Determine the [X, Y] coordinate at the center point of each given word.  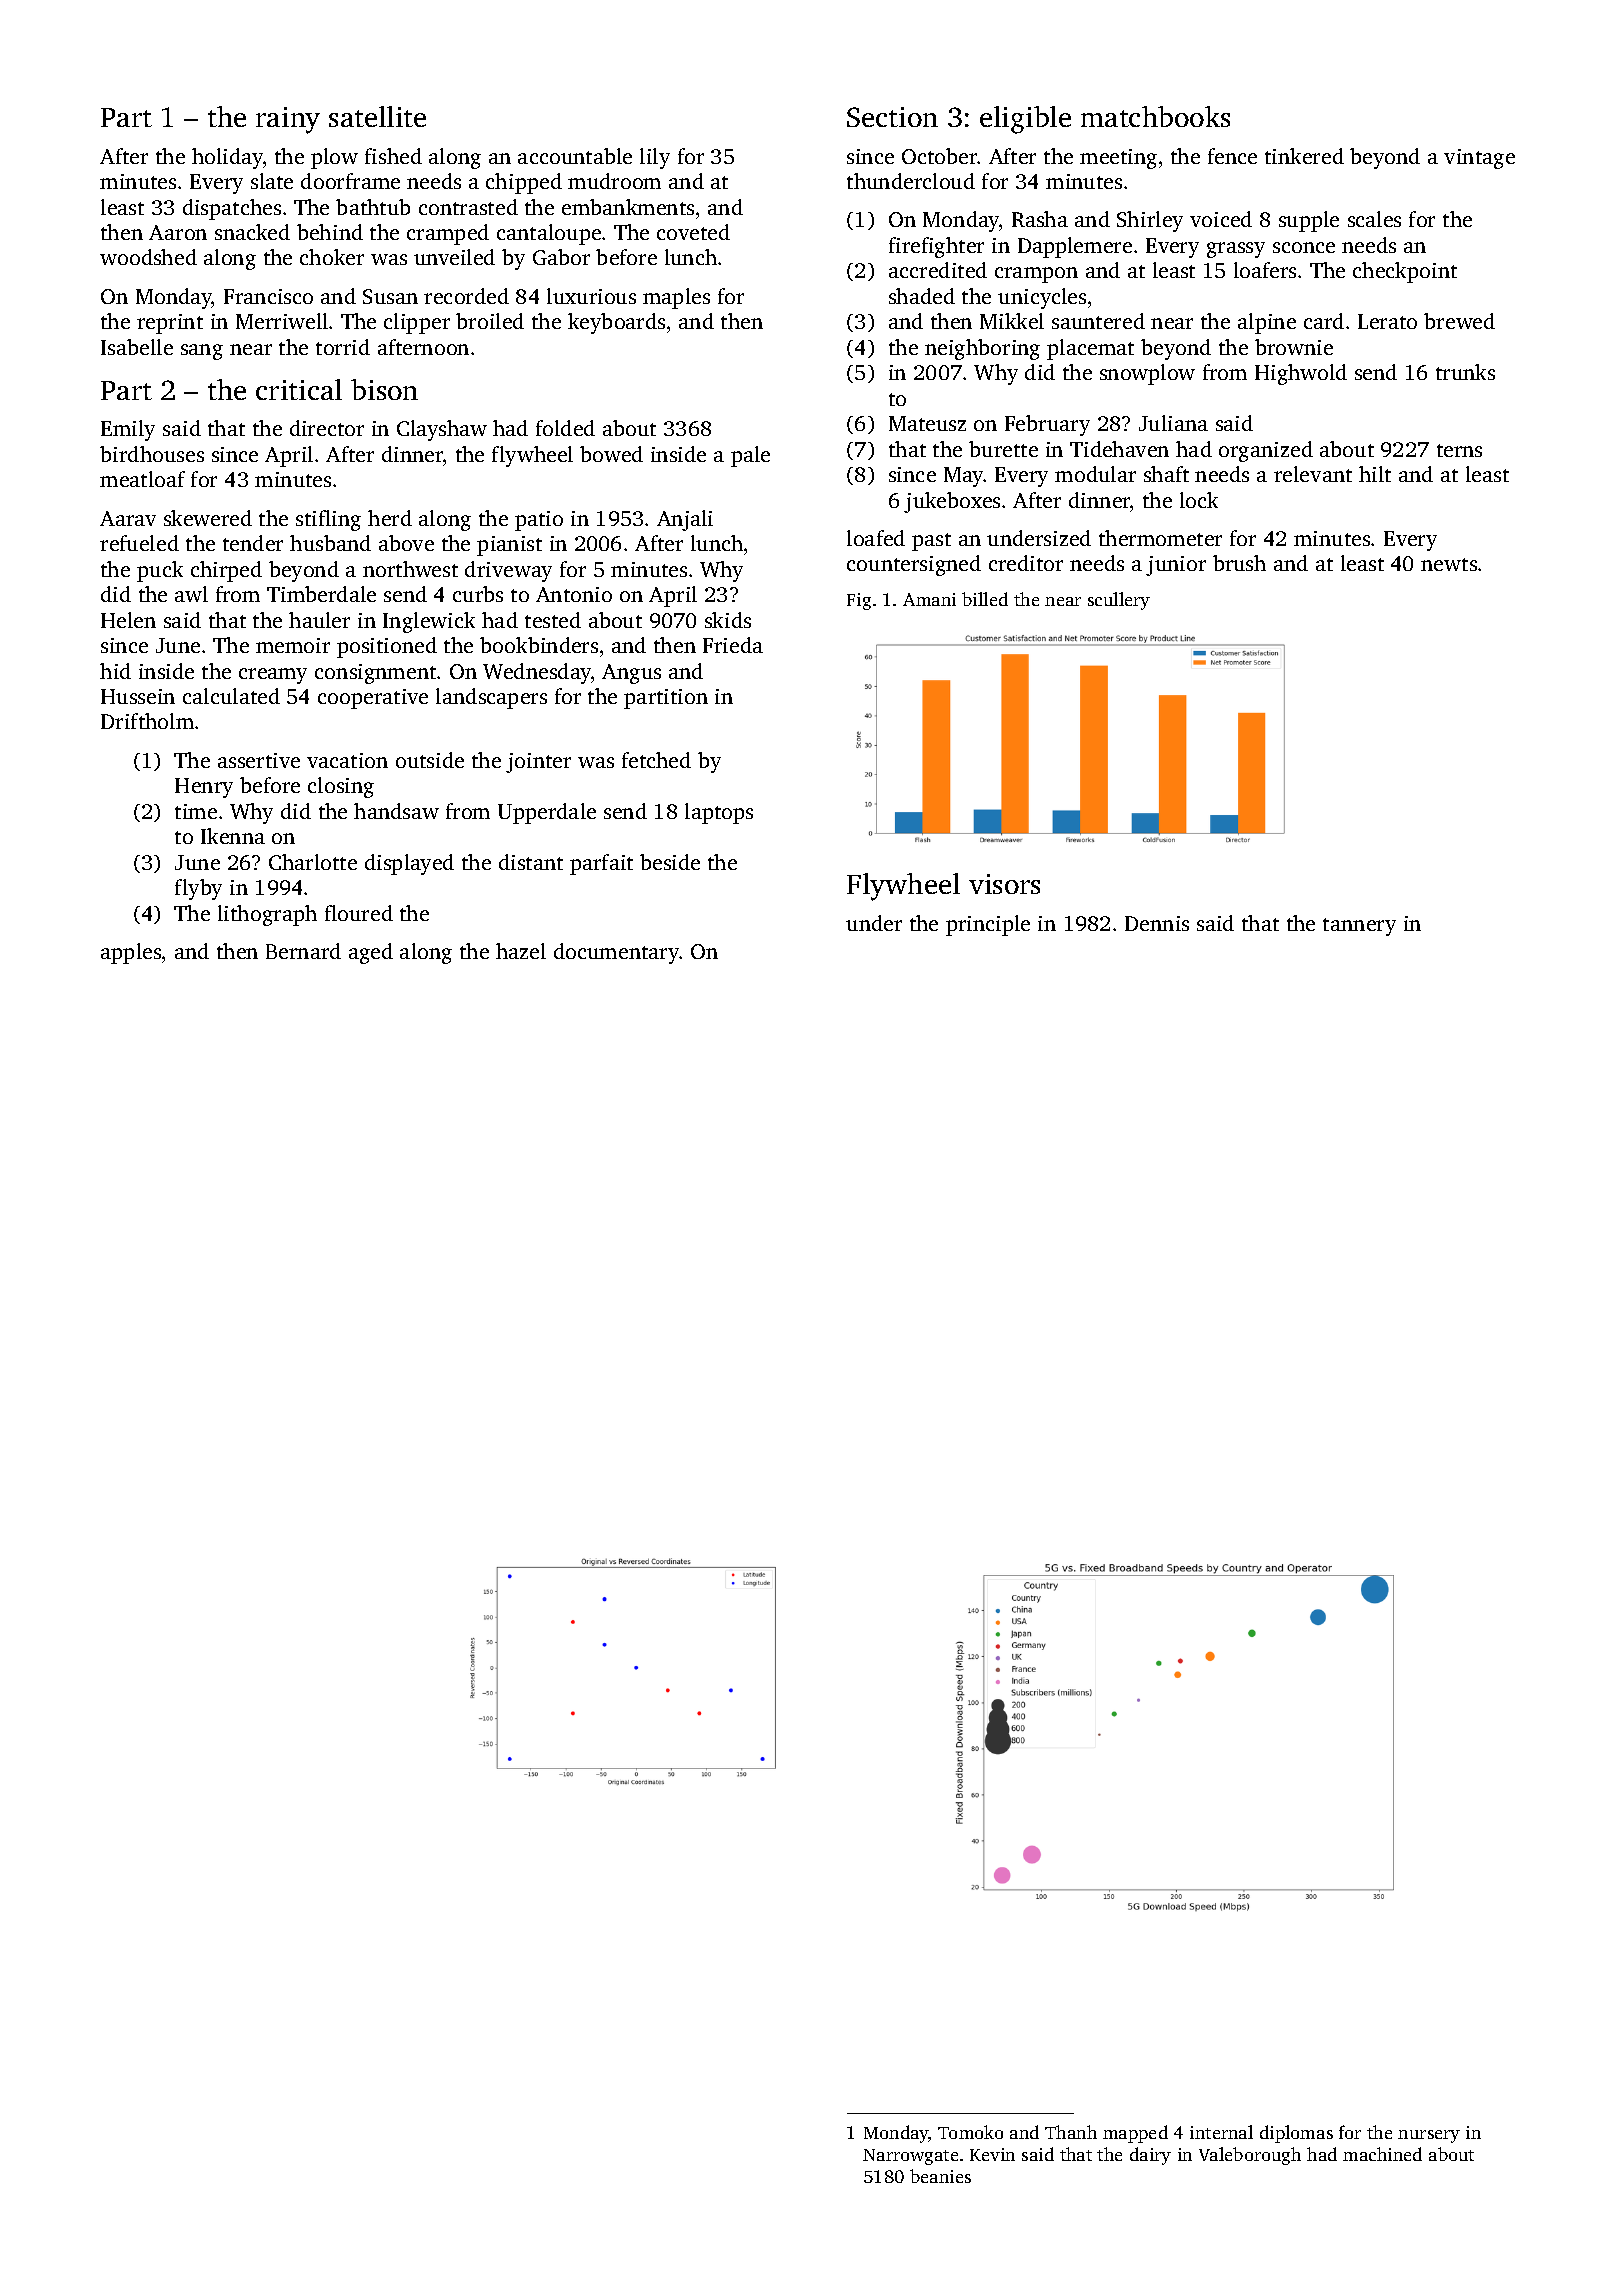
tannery [1359, 927]
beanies [940, 2176]
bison [384, 389]
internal [1221, 2132]
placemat [1090, 349]
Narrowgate [910, 2157]
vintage [1479, 159]
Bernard [303, 951]
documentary [617, 953]
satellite [377, 116]
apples [131, 953]
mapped [1135, 2134]
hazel [521, 951]
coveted [693, 232]
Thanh [1071, 2132]
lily [655, 158]
